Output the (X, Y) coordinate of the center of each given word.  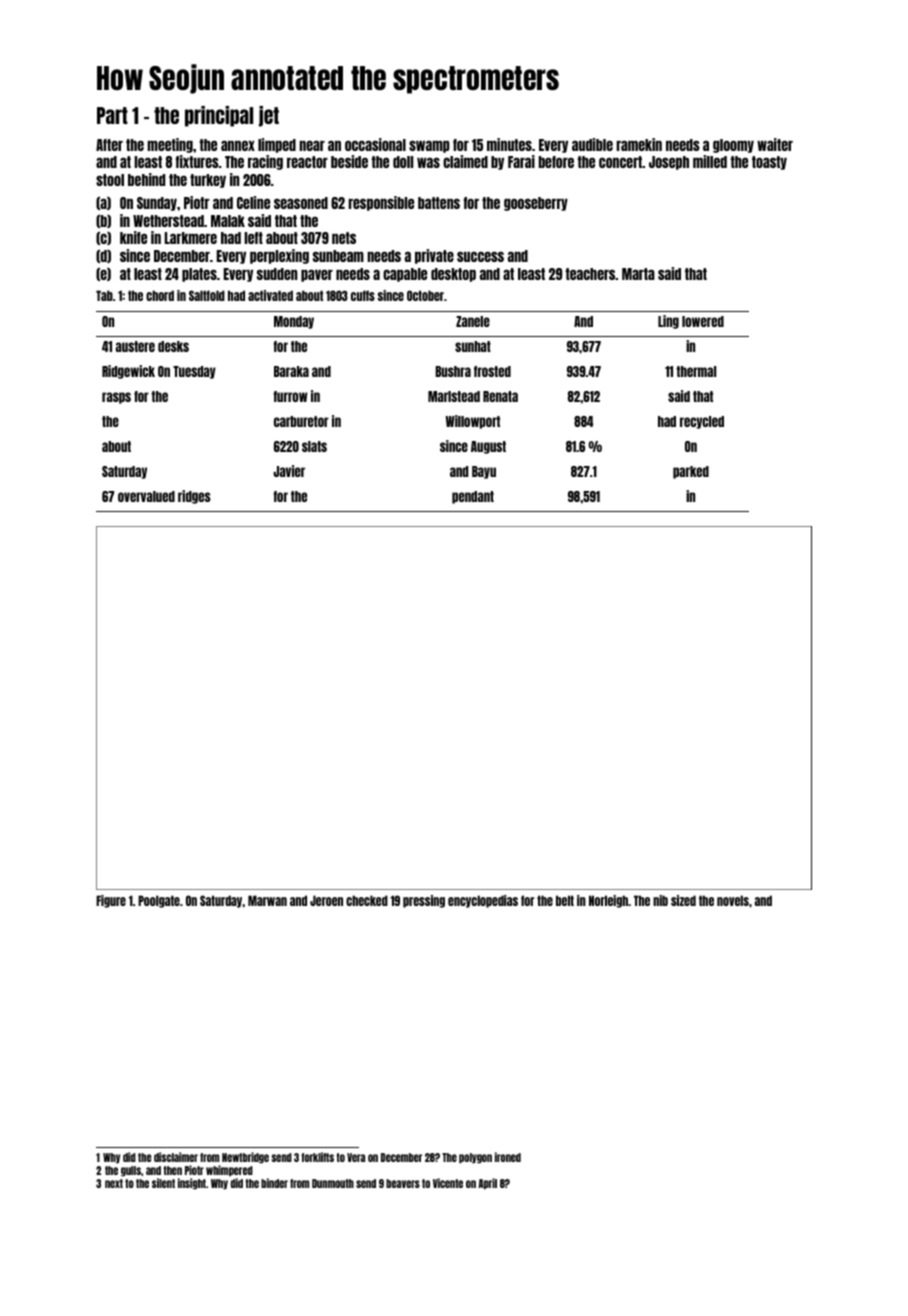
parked (691, 472)
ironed (508, 1157)
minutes (509, 144)
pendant (473, 497)
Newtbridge (245, 1158)
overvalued (146, 496)
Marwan (267, 900)
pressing (424, 901)
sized (683, 900)
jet (269, 116)
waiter (775, 144)
